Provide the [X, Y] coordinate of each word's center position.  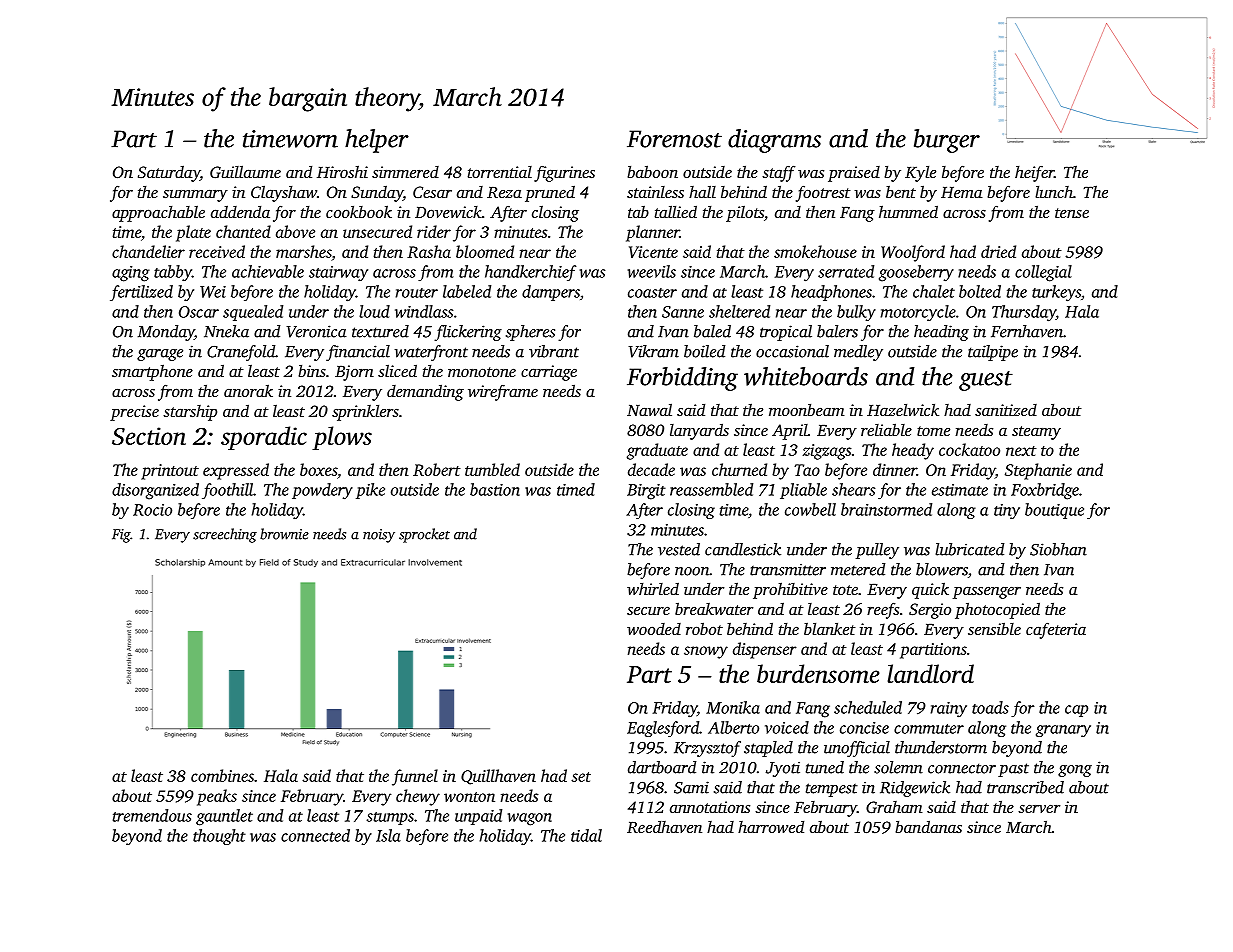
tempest [832, 790]
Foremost [674, 139]
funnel [415, 777]
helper [377, 141]
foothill [227, 491]
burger [947, 141]
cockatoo [969, 449]
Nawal [649, 409]
